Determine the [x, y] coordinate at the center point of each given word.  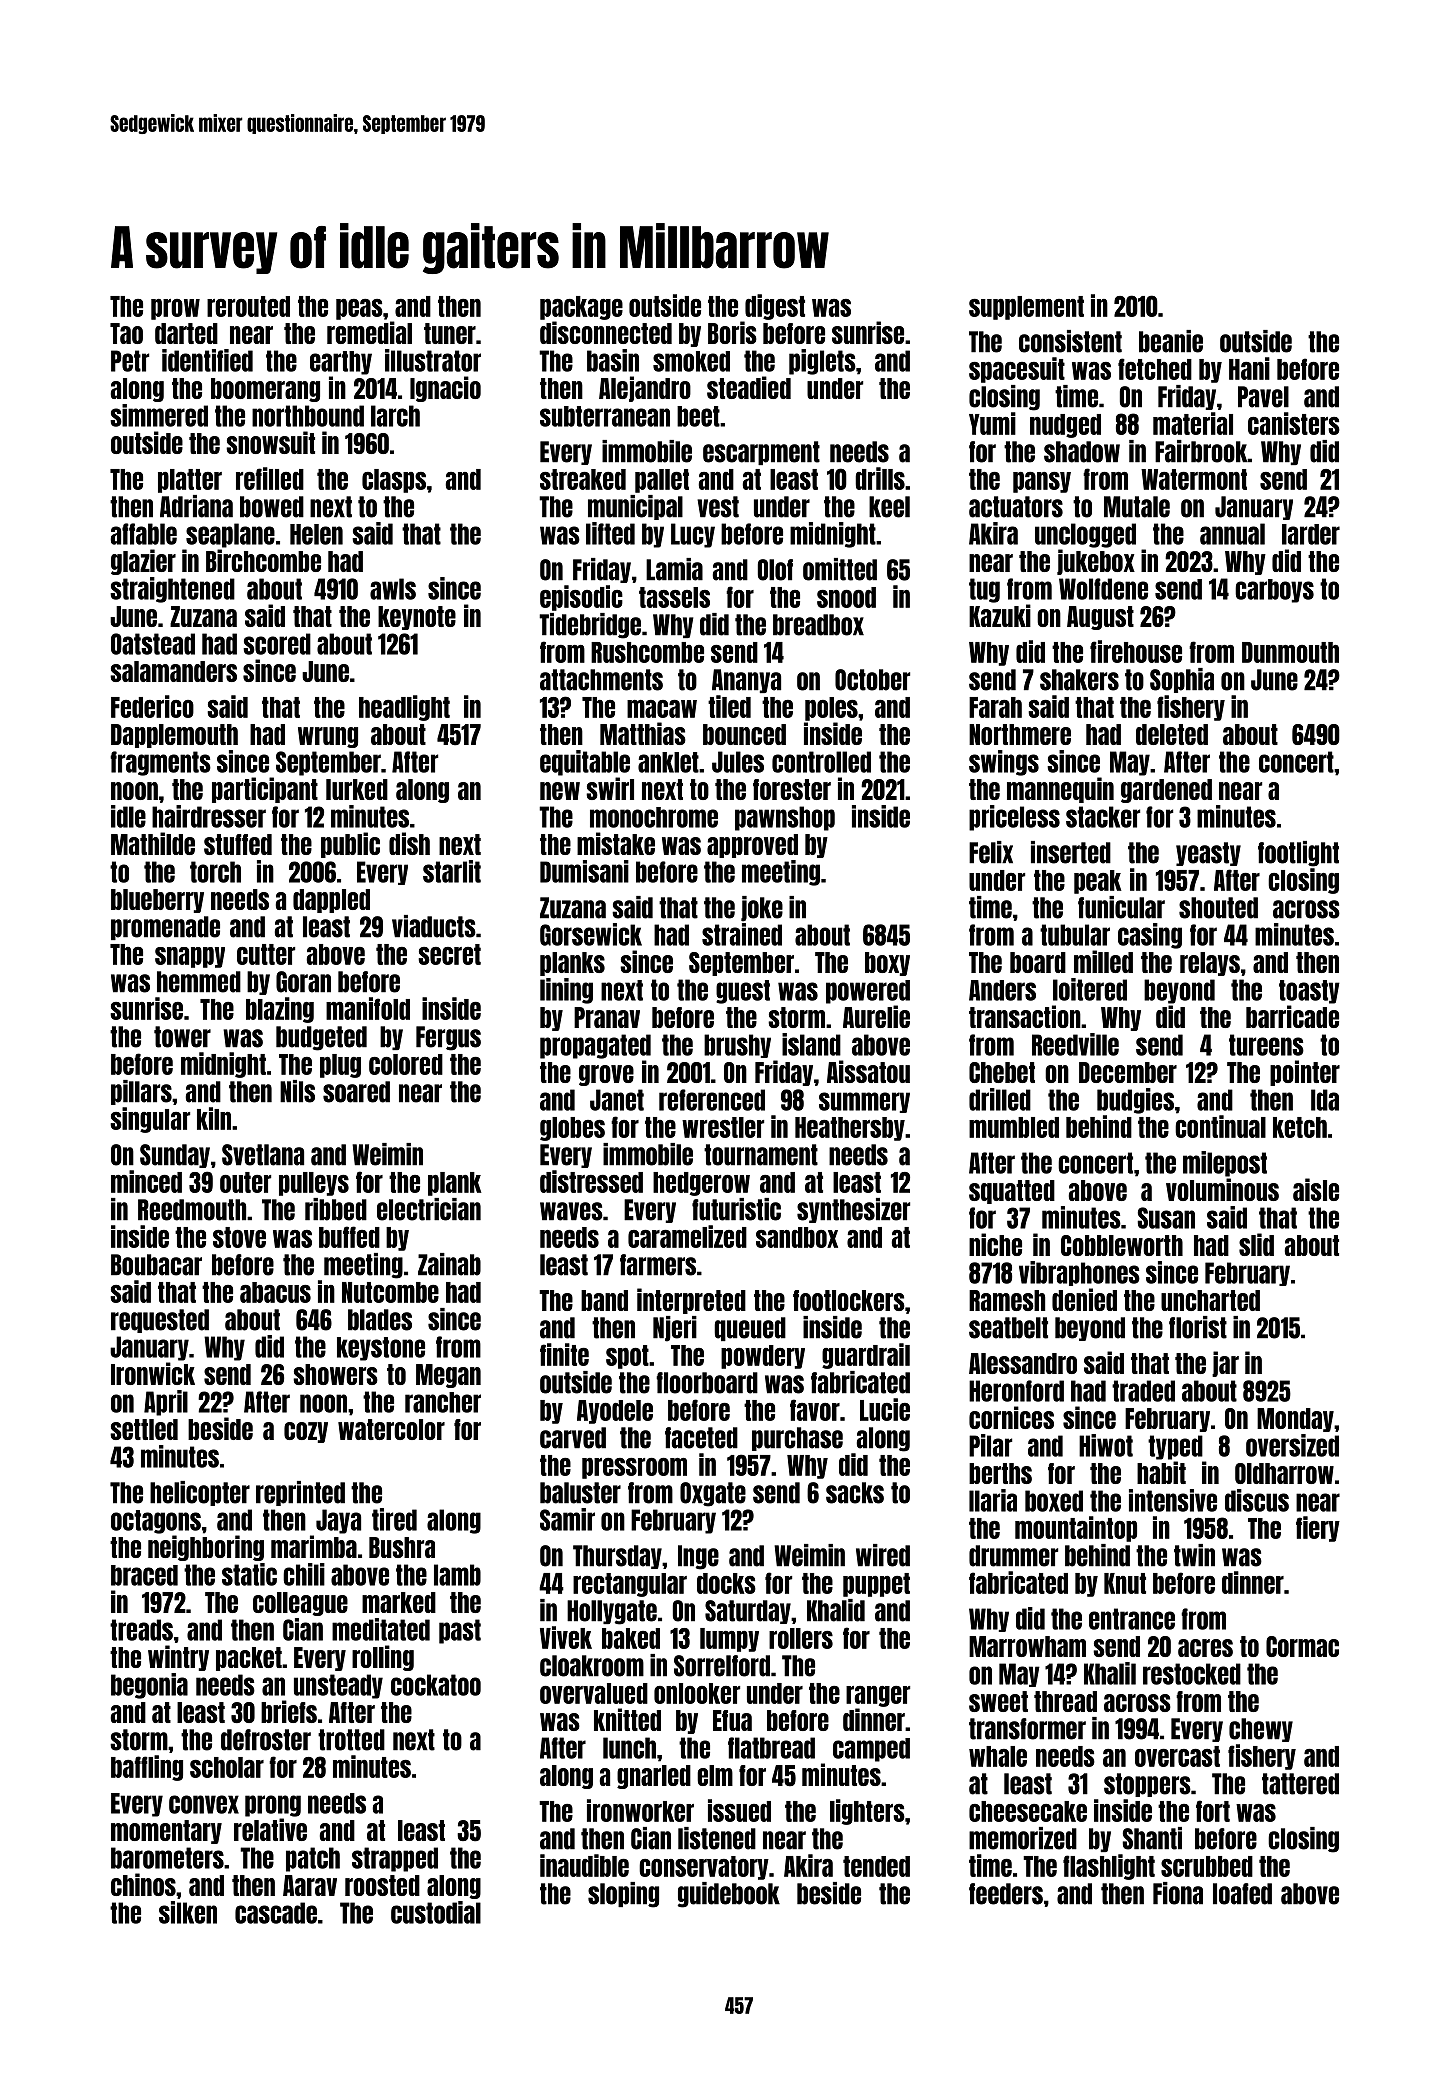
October [872, 680]
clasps [394, 481]
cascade [276, 1913]
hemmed [199, 982]
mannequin [1060, 790]
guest [743, 992]
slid [1256, 1244]
